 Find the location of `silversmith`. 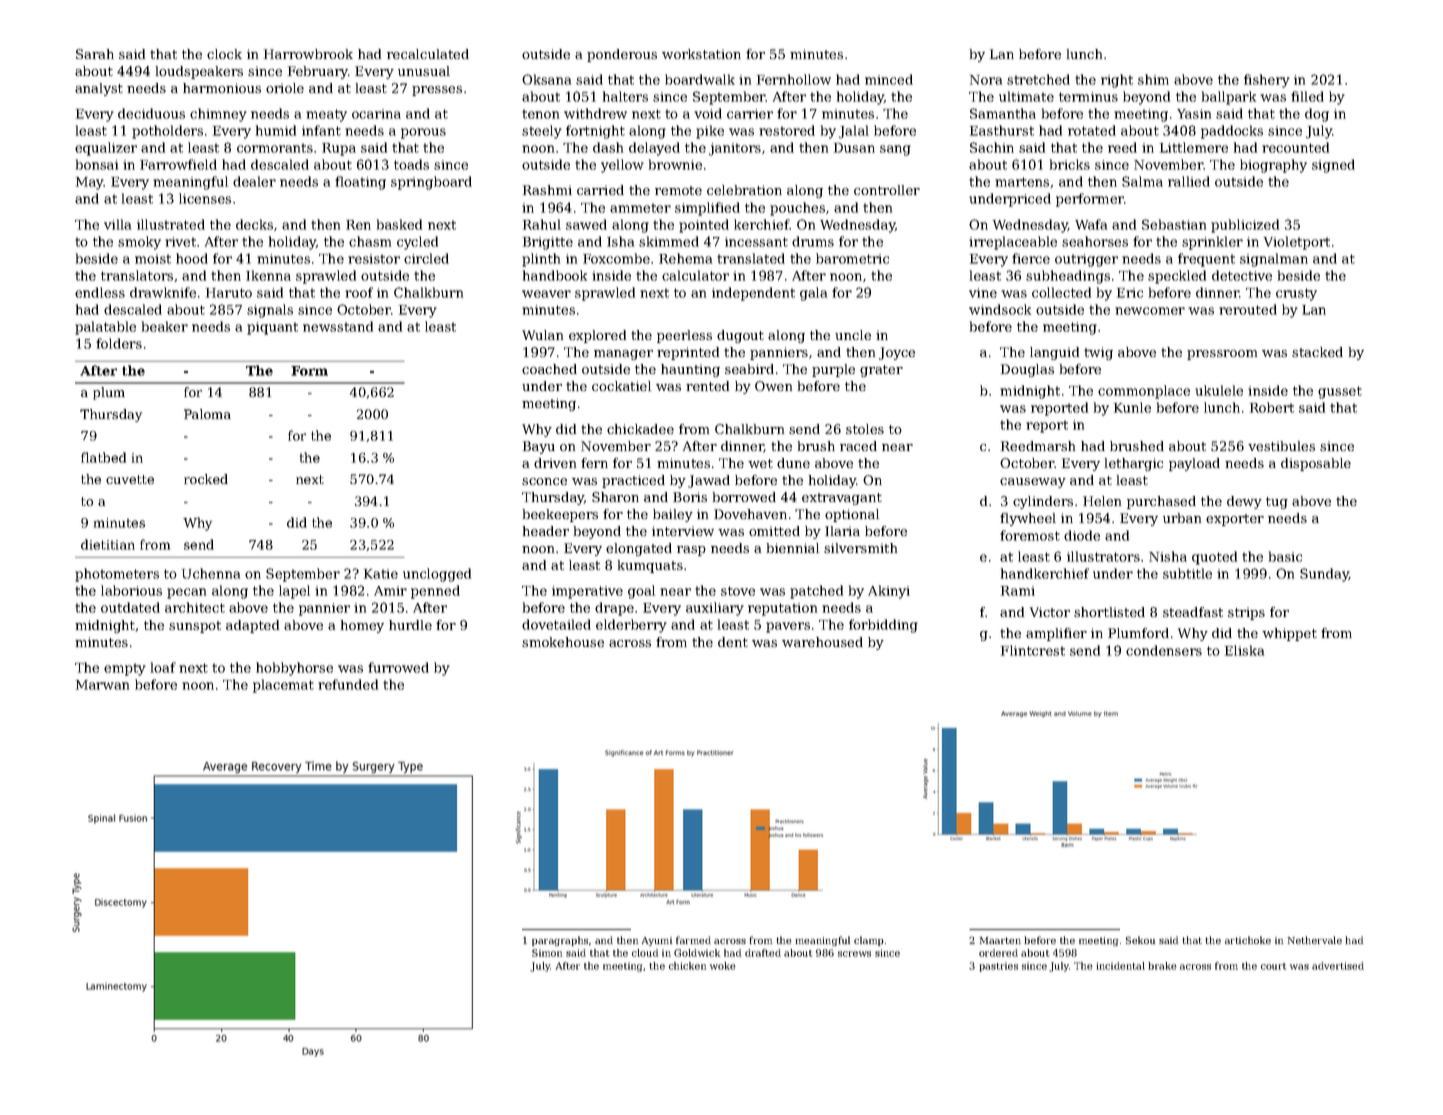

silversmith is located at coordinates (860, 548).
